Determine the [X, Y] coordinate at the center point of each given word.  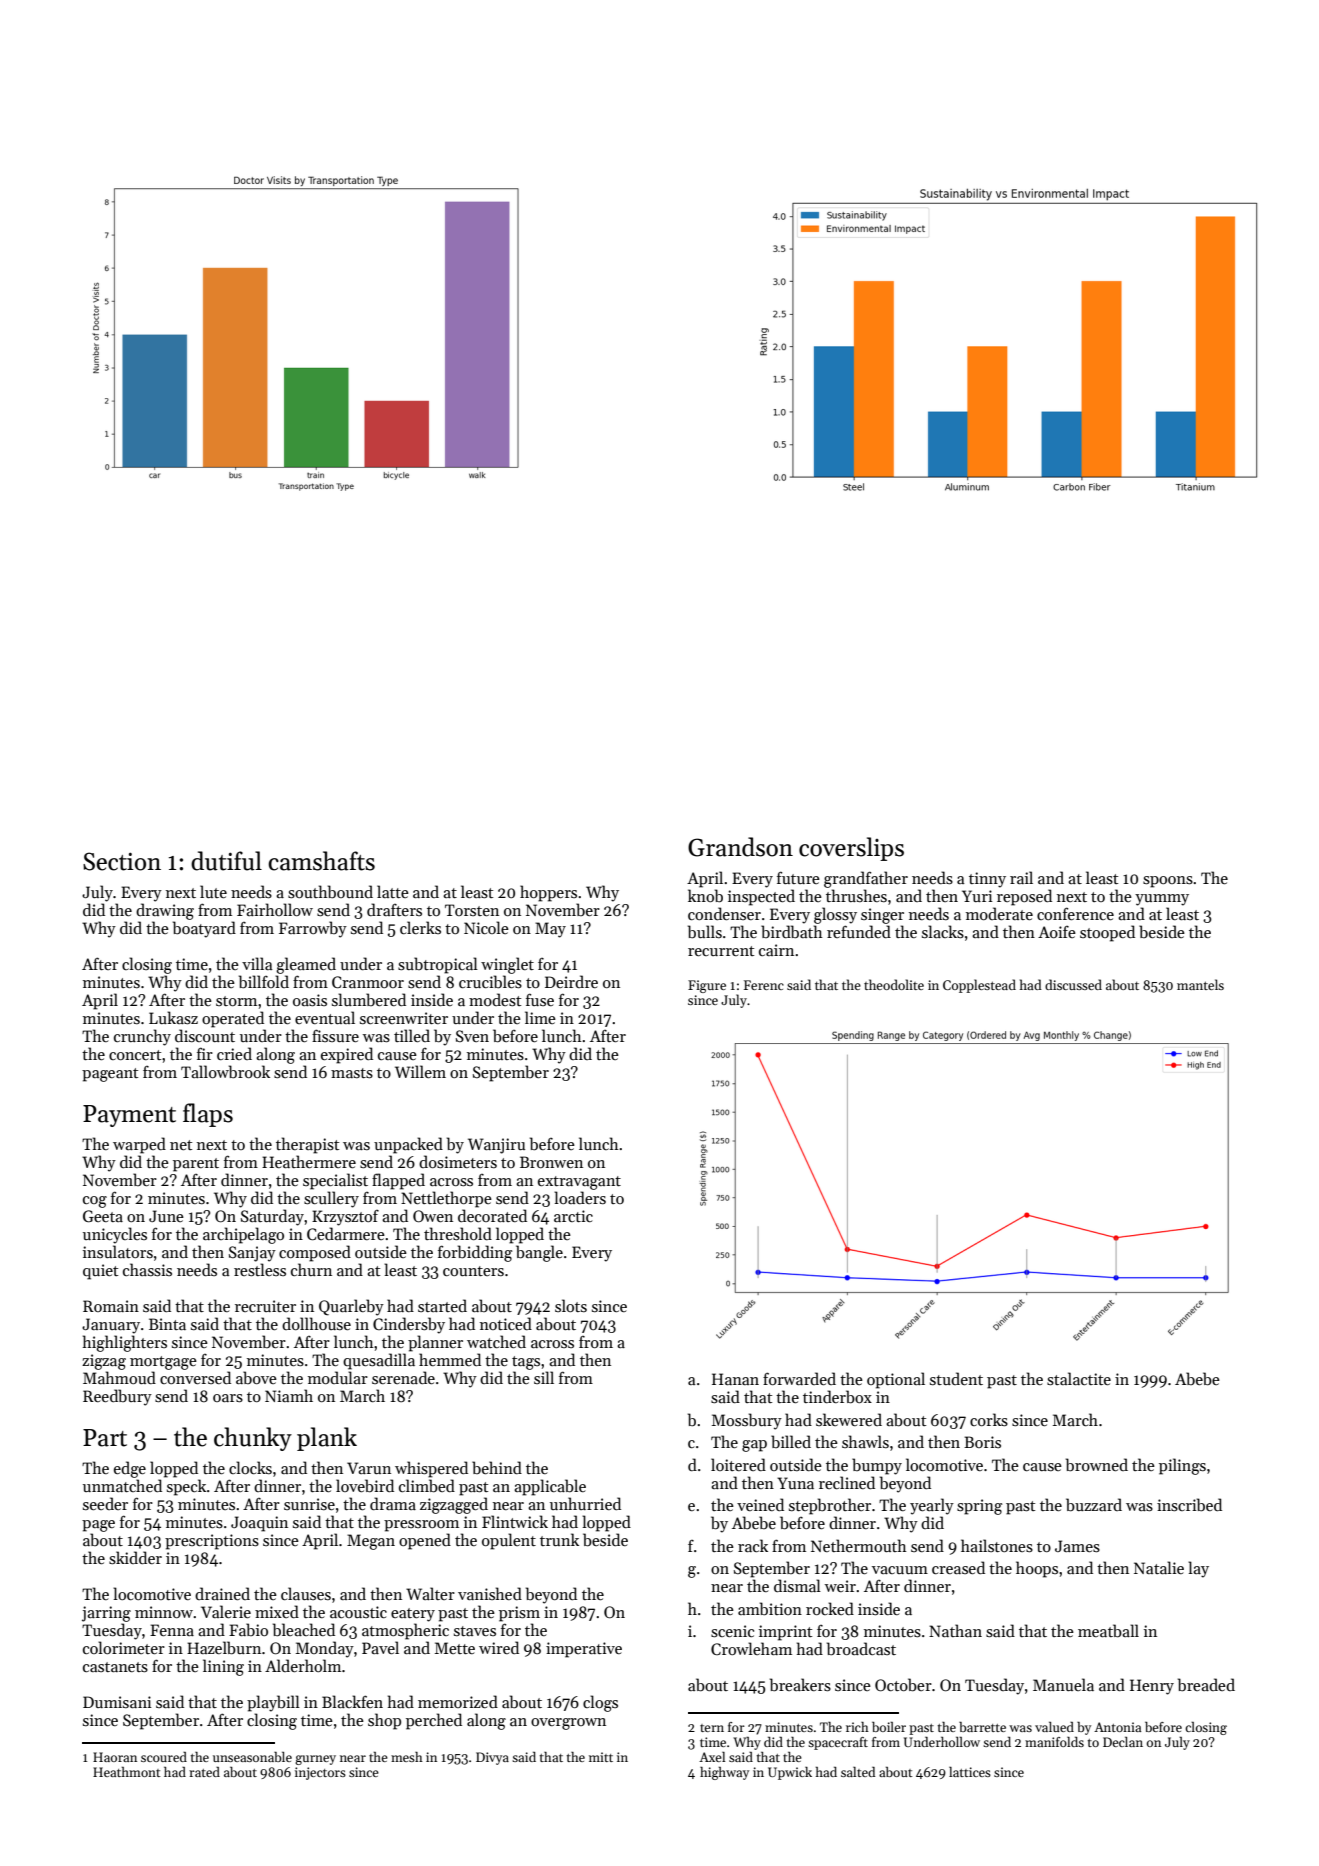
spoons [1168, 882]
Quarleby [351, 1307]
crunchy [142, 1037]
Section [122, 861]
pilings [1182, 1466]
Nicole [486, 927]
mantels [1200, 984]
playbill [273, 1703]
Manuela [1063, 1684]
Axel [712, 1757]
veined [760, 1504]
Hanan [735, 1379]
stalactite [1079, 1379]
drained [222, 1593]
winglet [507, 965]
